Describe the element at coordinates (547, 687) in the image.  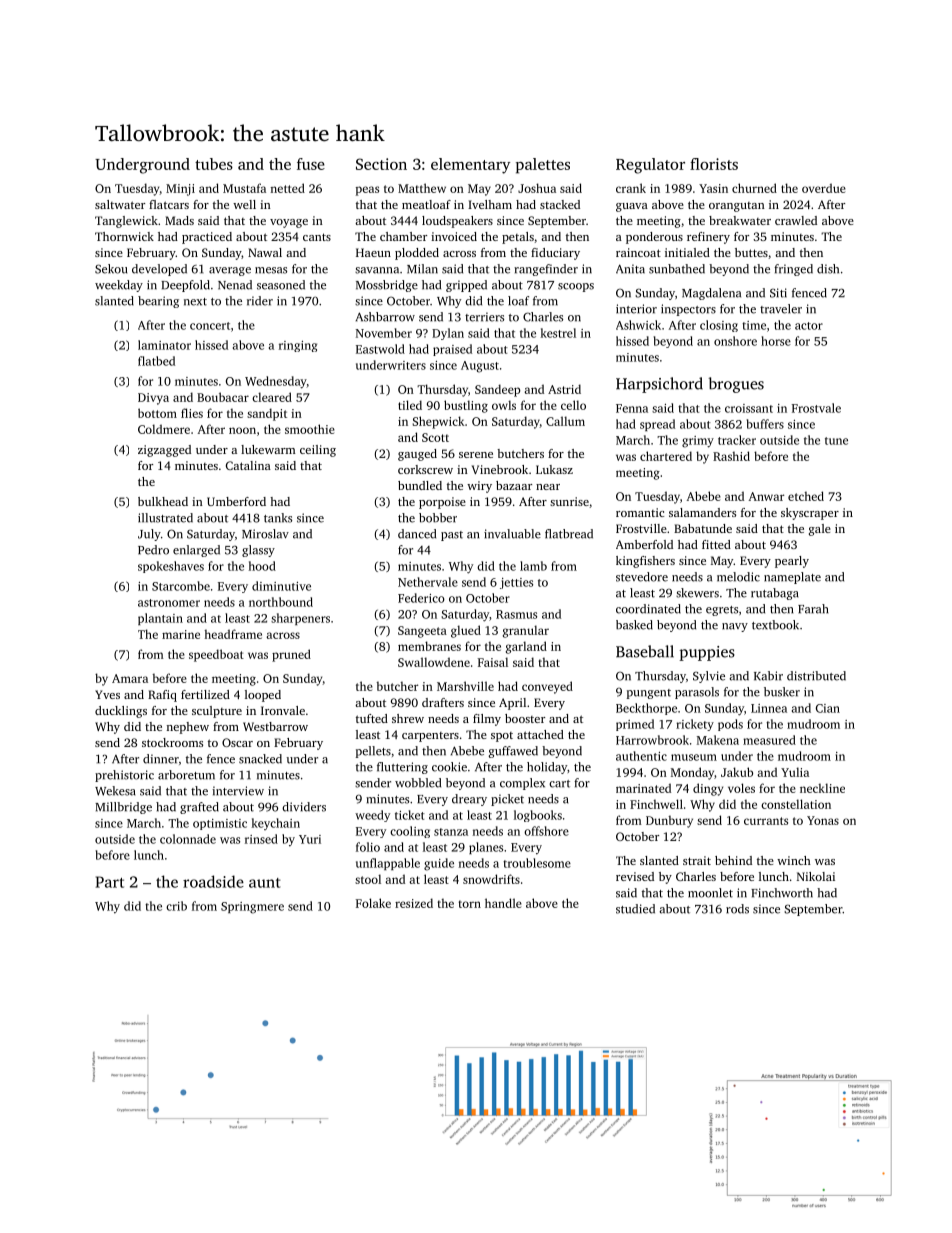
I see `conveyed` at that location.
